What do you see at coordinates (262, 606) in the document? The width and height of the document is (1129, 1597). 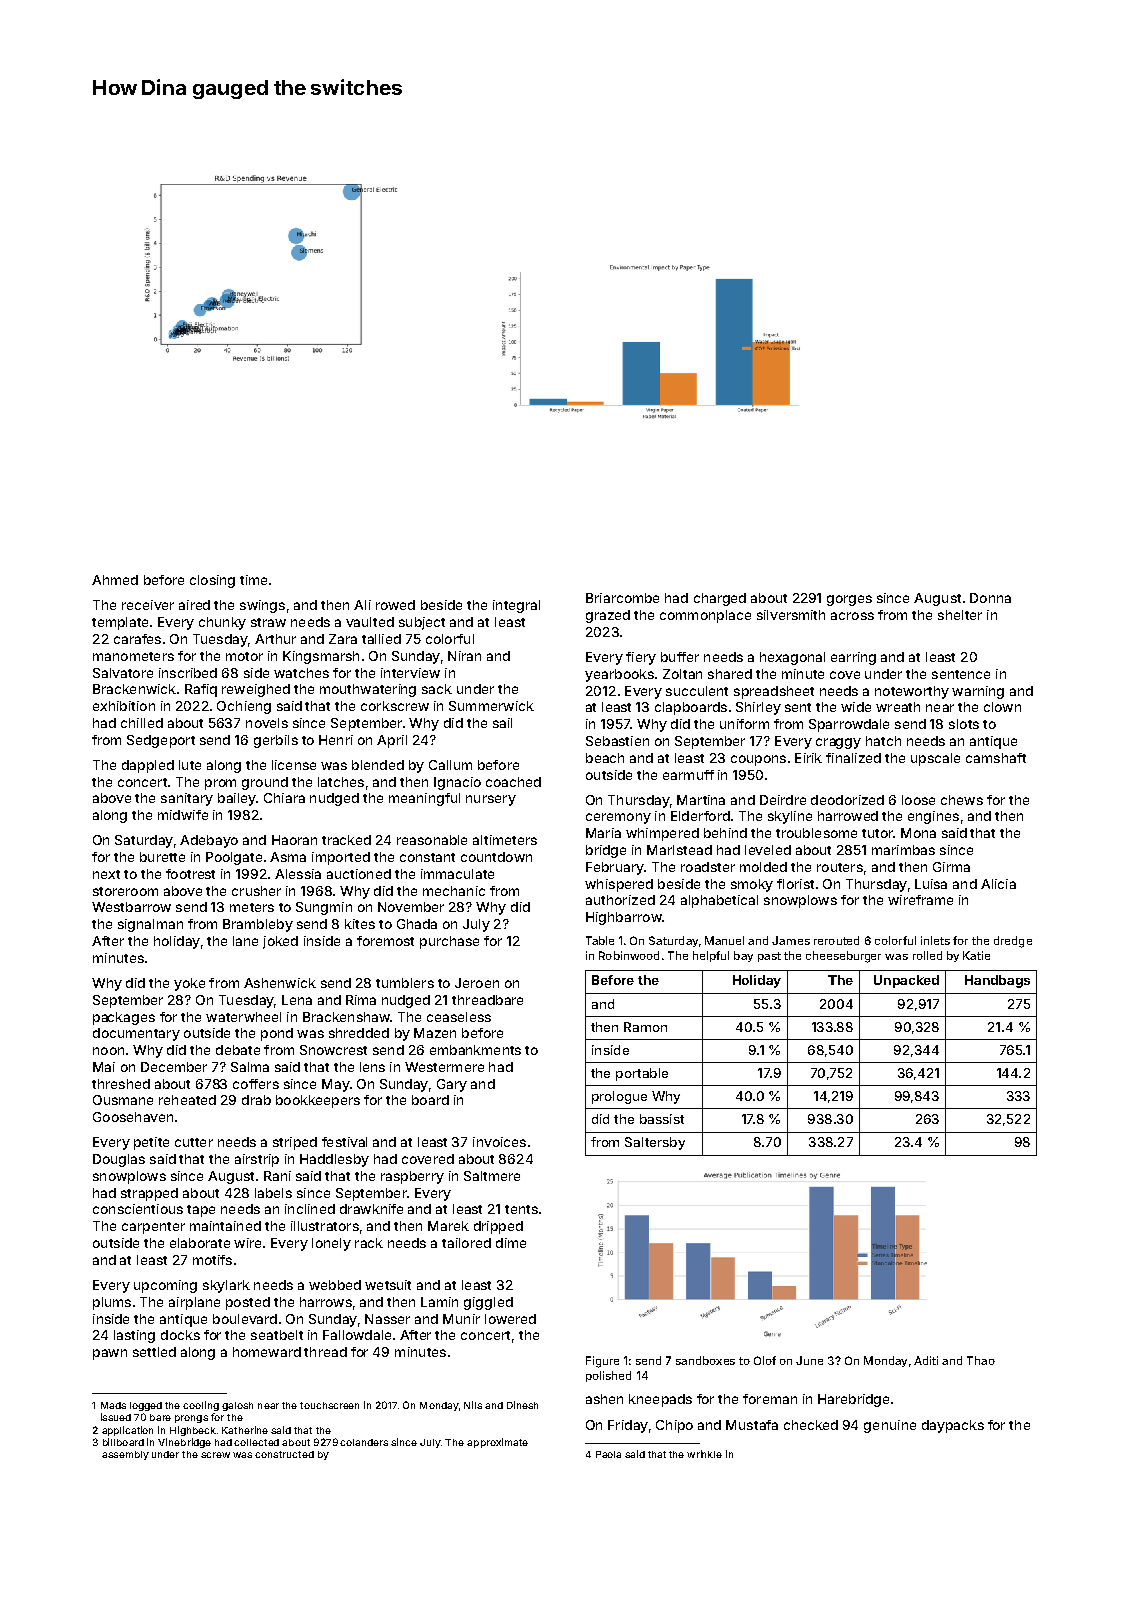 I see `swings` at bounding box center [262, 606].
